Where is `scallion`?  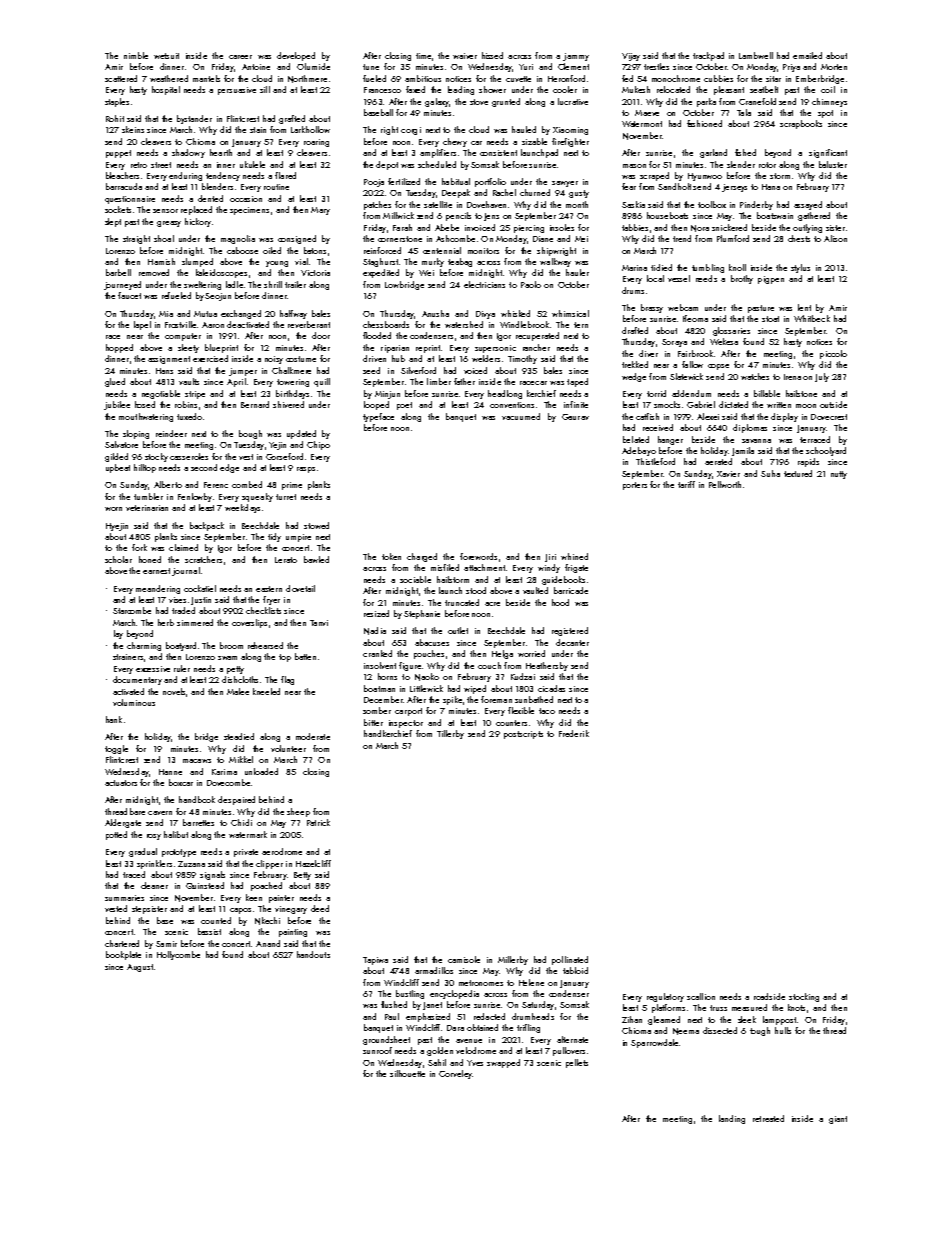
scallion is located at coordinates (701, 996).
